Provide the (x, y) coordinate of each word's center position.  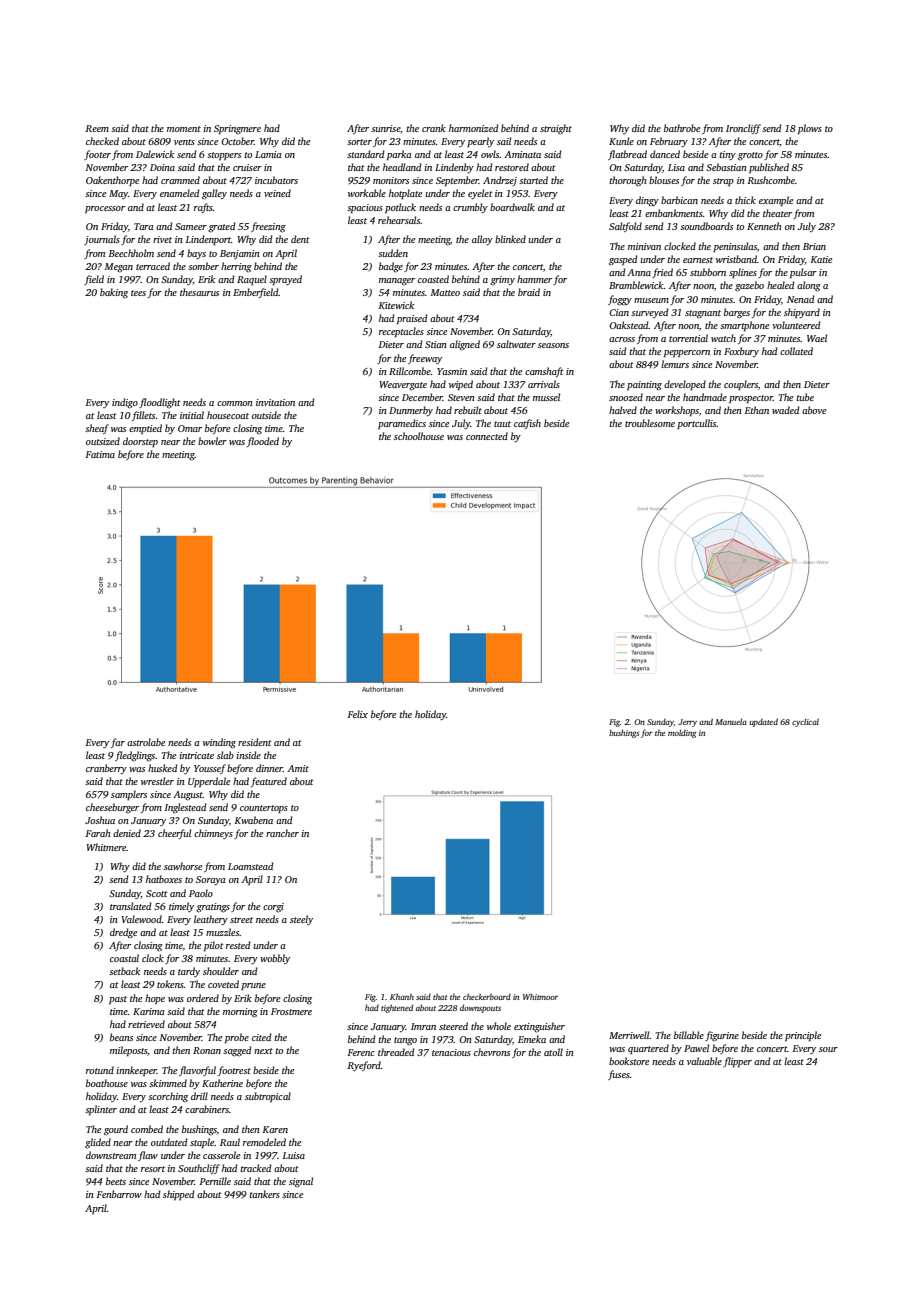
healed (781, 285)
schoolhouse (419, 436)
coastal (124, 958)
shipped (179, 1195)
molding (682, 733)
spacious (365, 208)
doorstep (140, 442)
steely (301, 920)
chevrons (492, 1052)
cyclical (805, 722)
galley (214, 194)
